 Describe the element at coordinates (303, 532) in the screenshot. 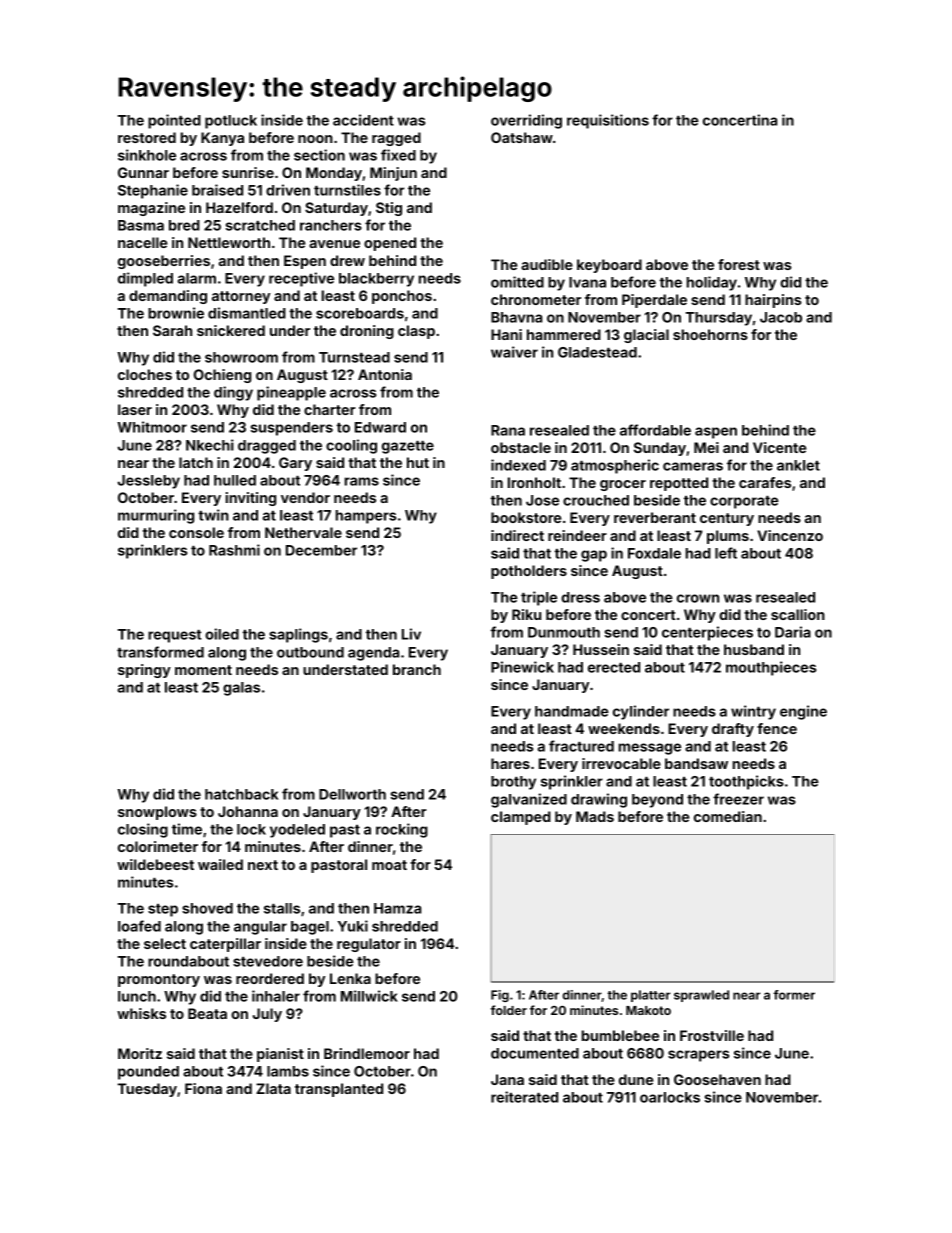

I see `Nethervale` at that location.
